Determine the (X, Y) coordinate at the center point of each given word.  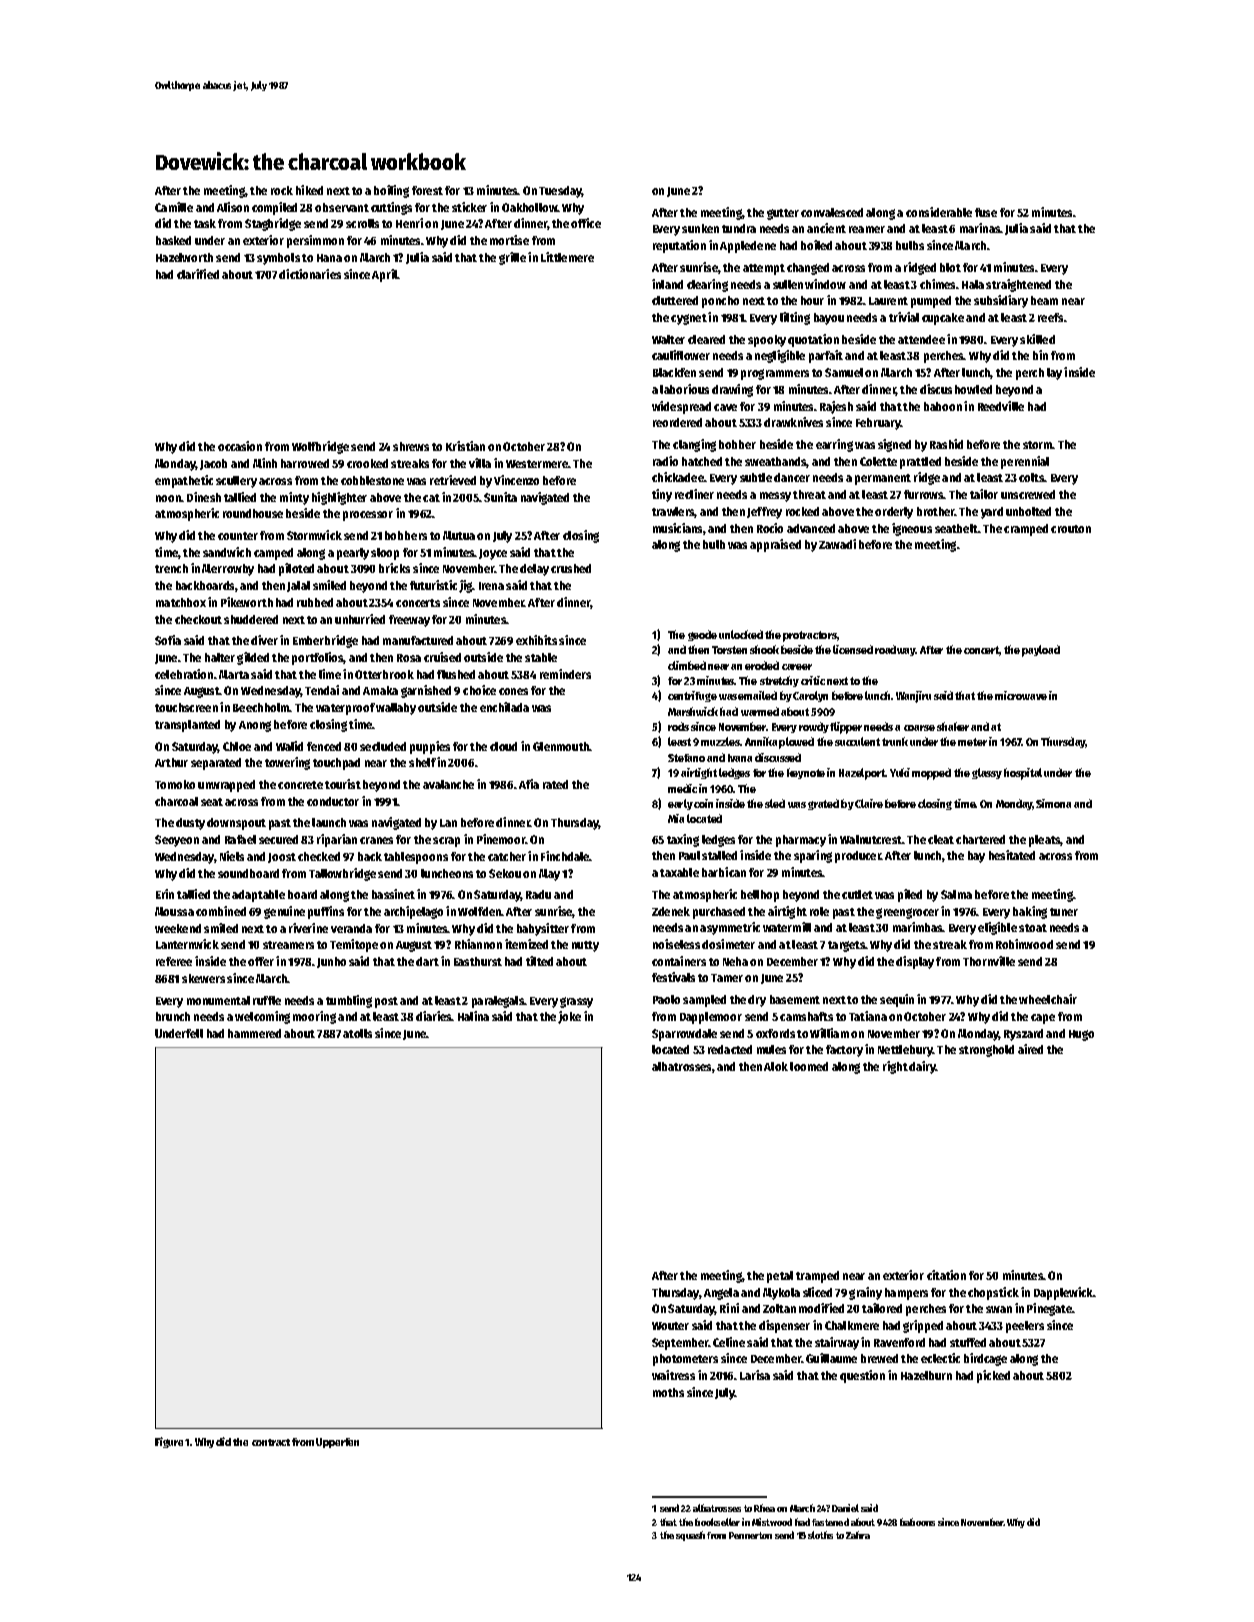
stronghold (986, 1051)
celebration (184, 674)
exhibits (536, 640)
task (205, 223)
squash (690, 1536)
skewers (203, 978)
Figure (169, 1442)
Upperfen (337, 1443)
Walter (668, 339)
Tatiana (868, 1016)
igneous (912, 529)
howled (973, 389)
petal (780, 1277)
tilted (539, 961)
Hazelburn (926, 1375)
